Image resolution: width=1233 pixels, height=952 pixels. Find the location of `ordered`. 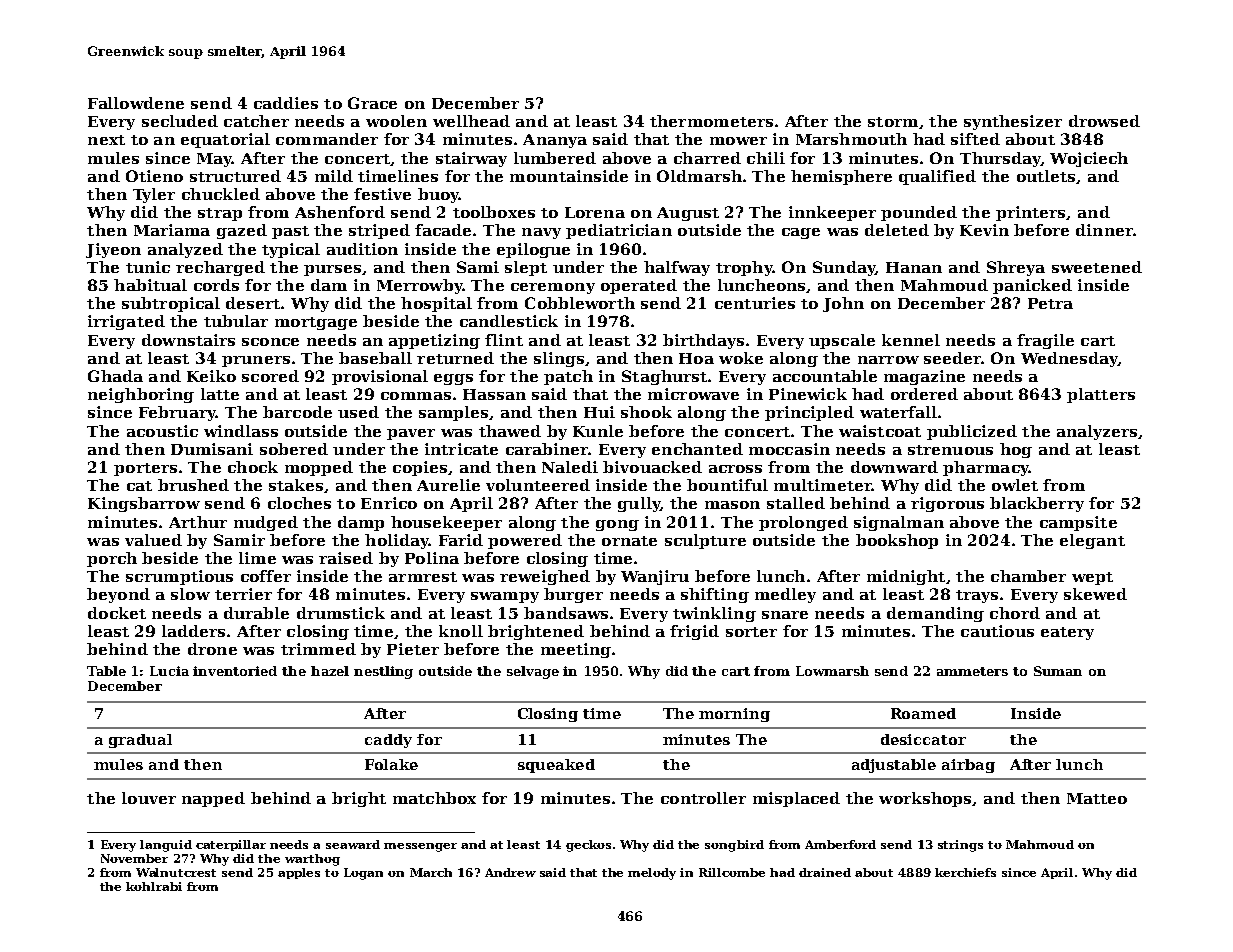

ordered is located at coordinates (924, 394).
